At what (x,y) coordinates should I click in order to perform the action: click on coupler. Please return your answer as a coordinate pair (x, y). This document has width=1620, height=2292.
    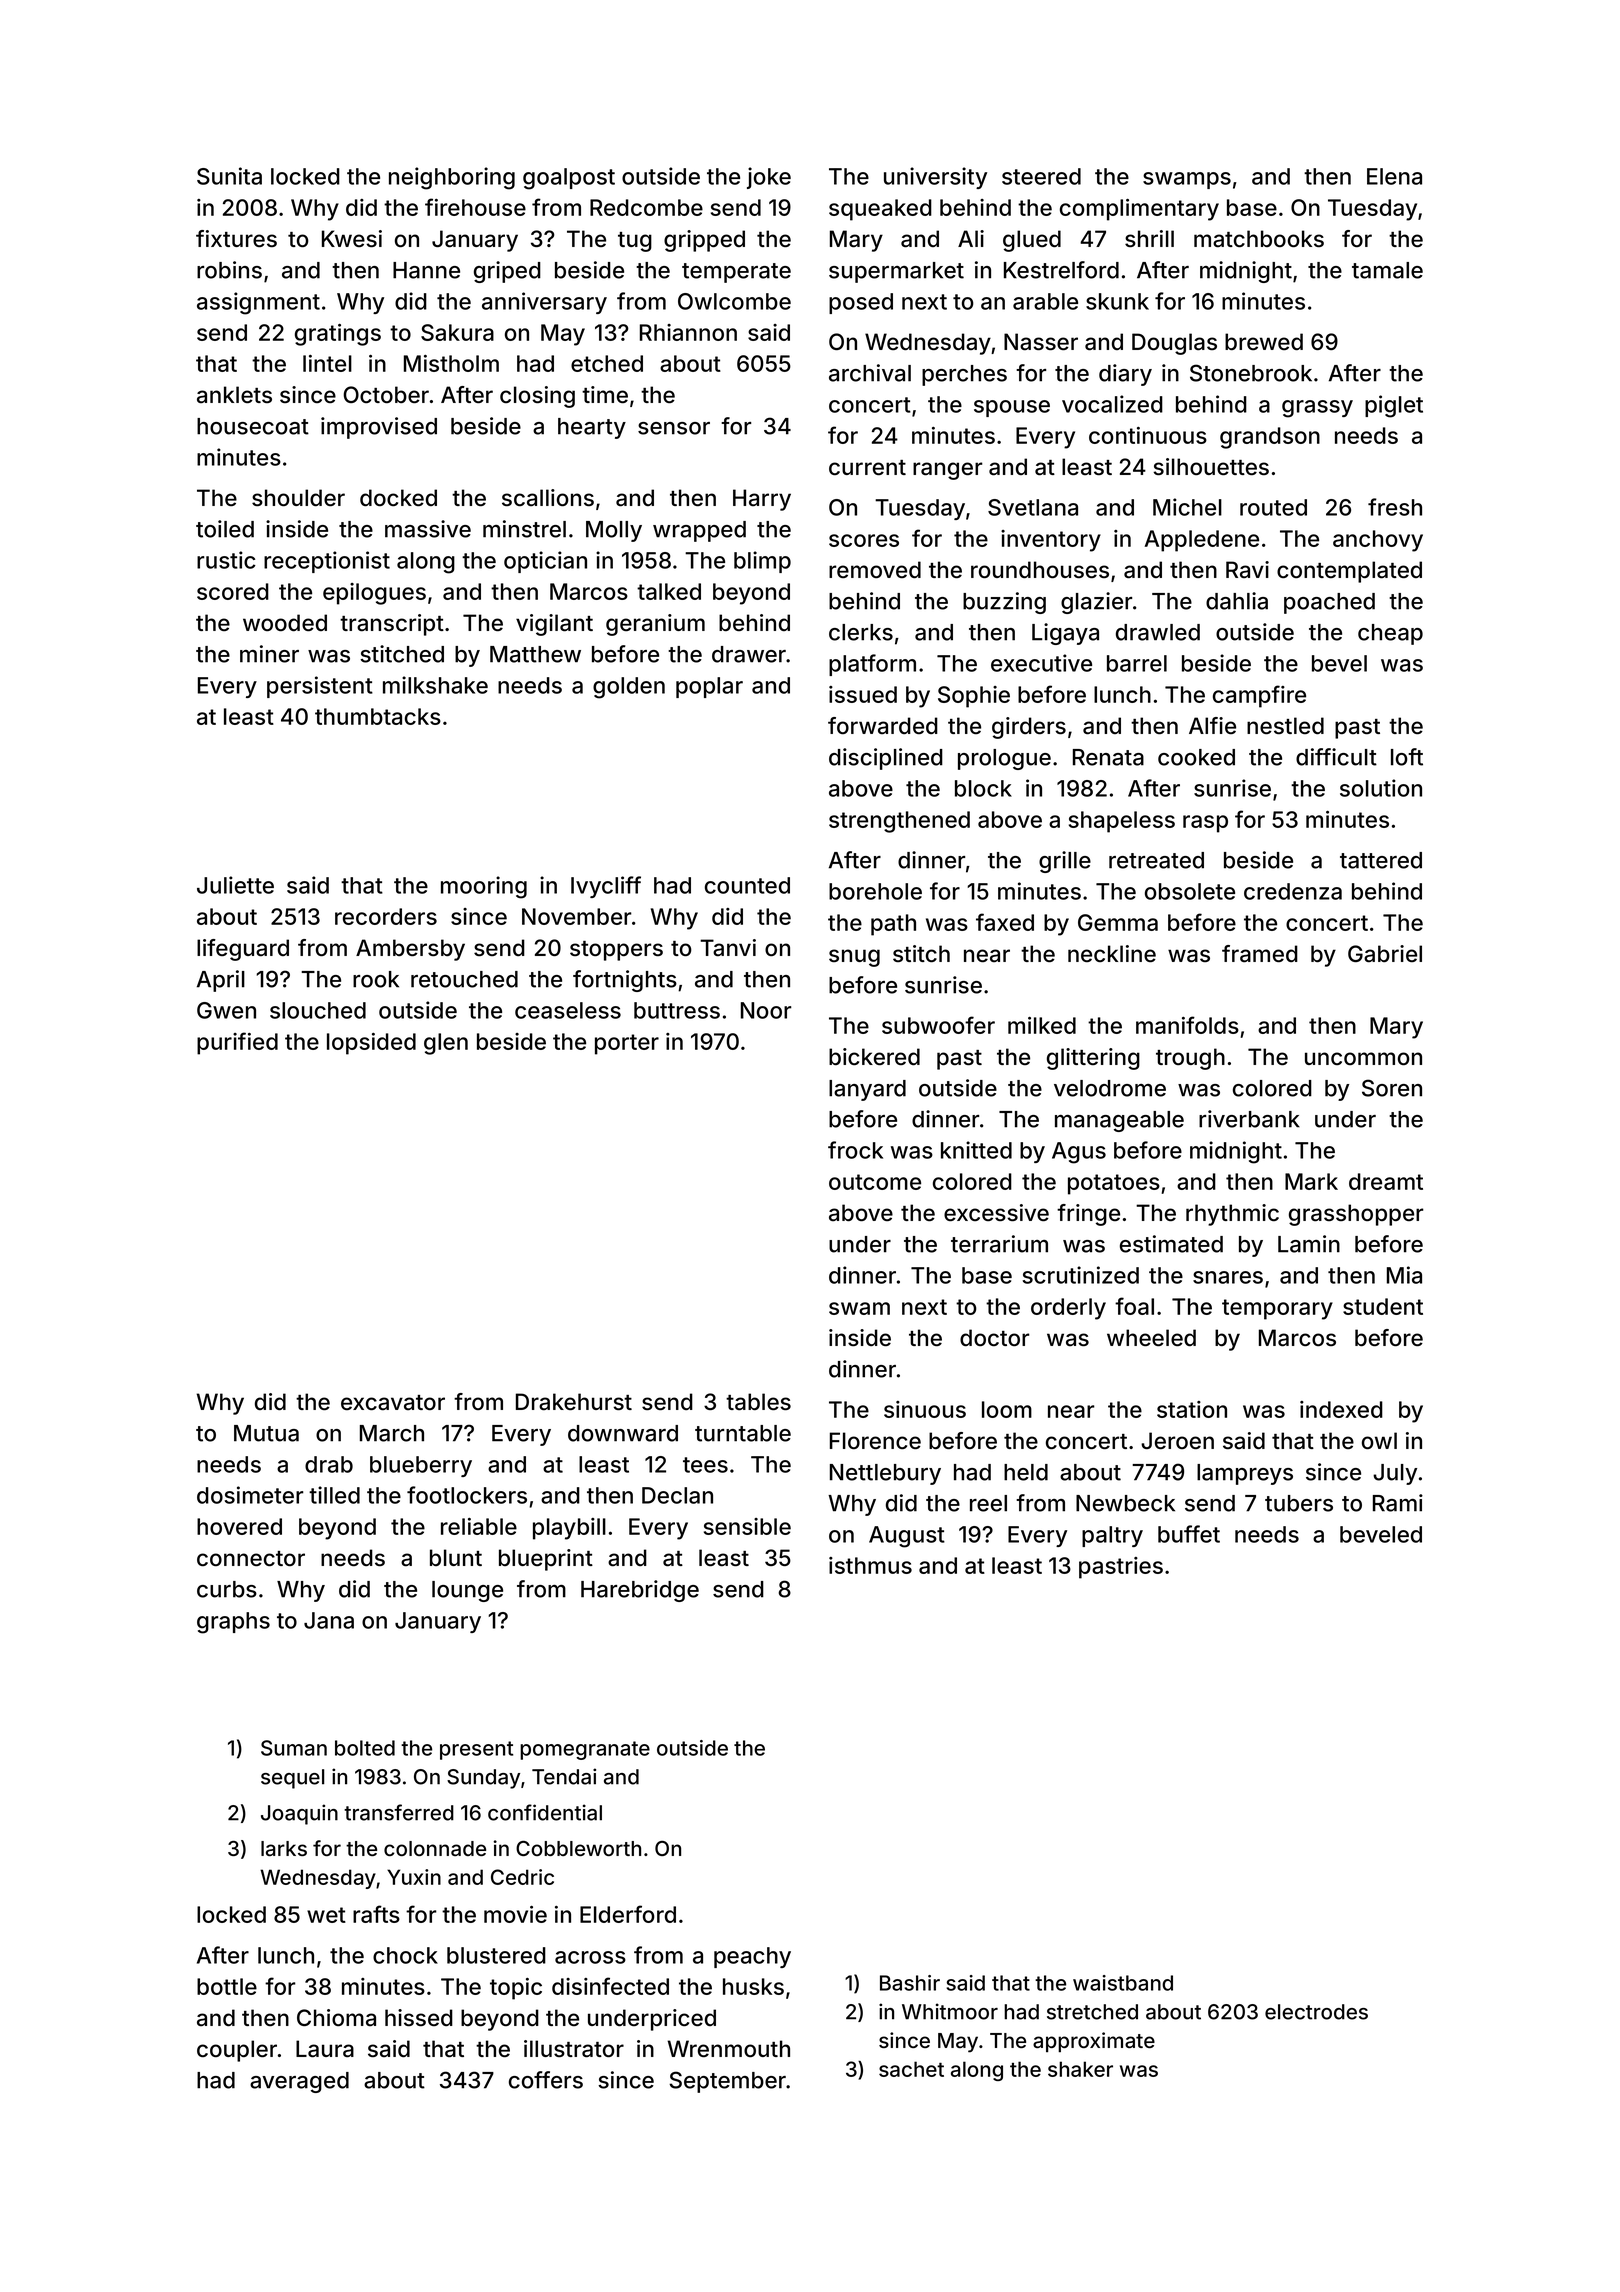
    Looking at the image, I should click on (237, 2051).
